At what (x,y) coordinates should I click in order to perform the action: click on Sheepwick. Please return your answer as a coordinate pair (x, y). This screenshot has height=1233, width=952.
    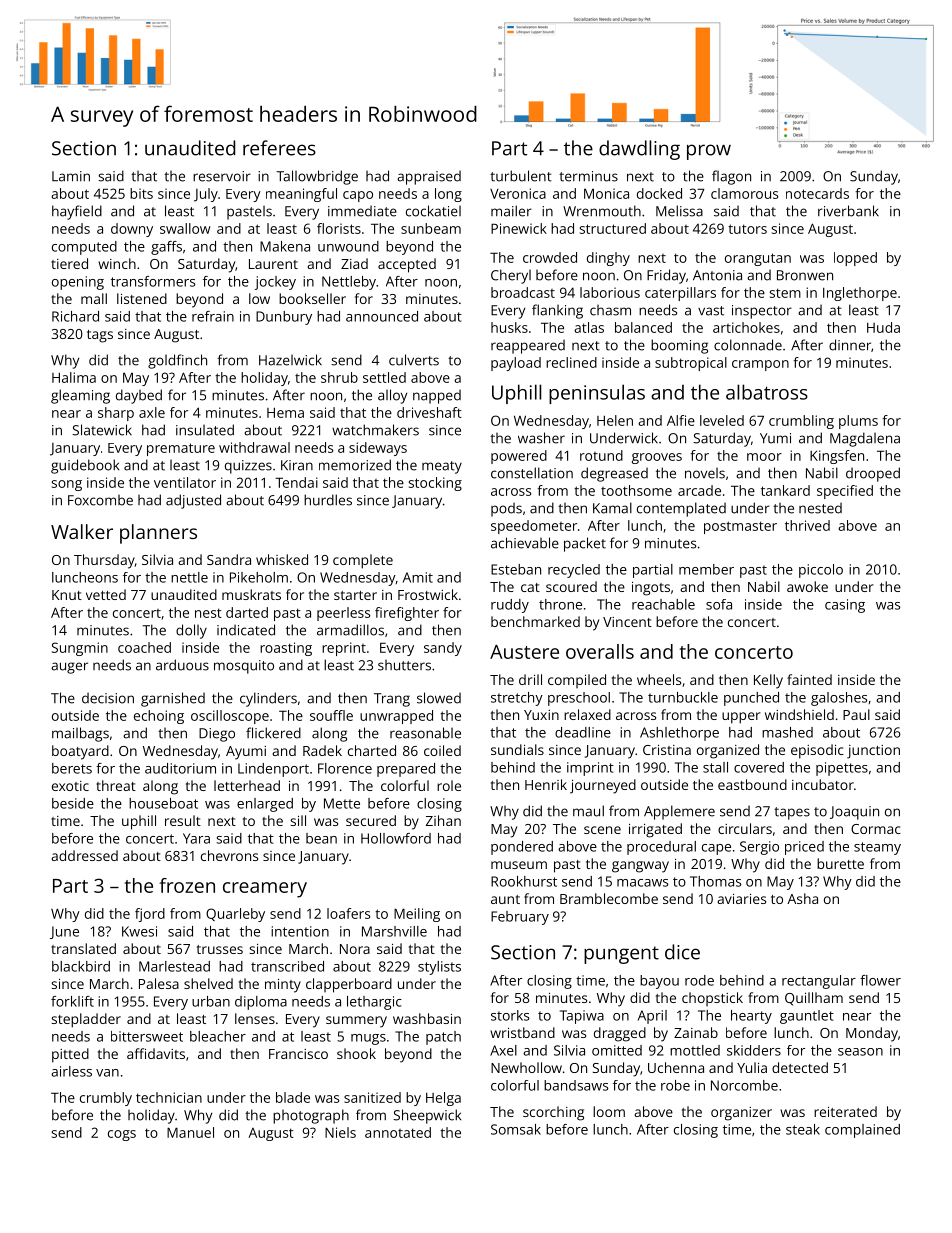
    Looking at the image, I should click on (427, 1116).
